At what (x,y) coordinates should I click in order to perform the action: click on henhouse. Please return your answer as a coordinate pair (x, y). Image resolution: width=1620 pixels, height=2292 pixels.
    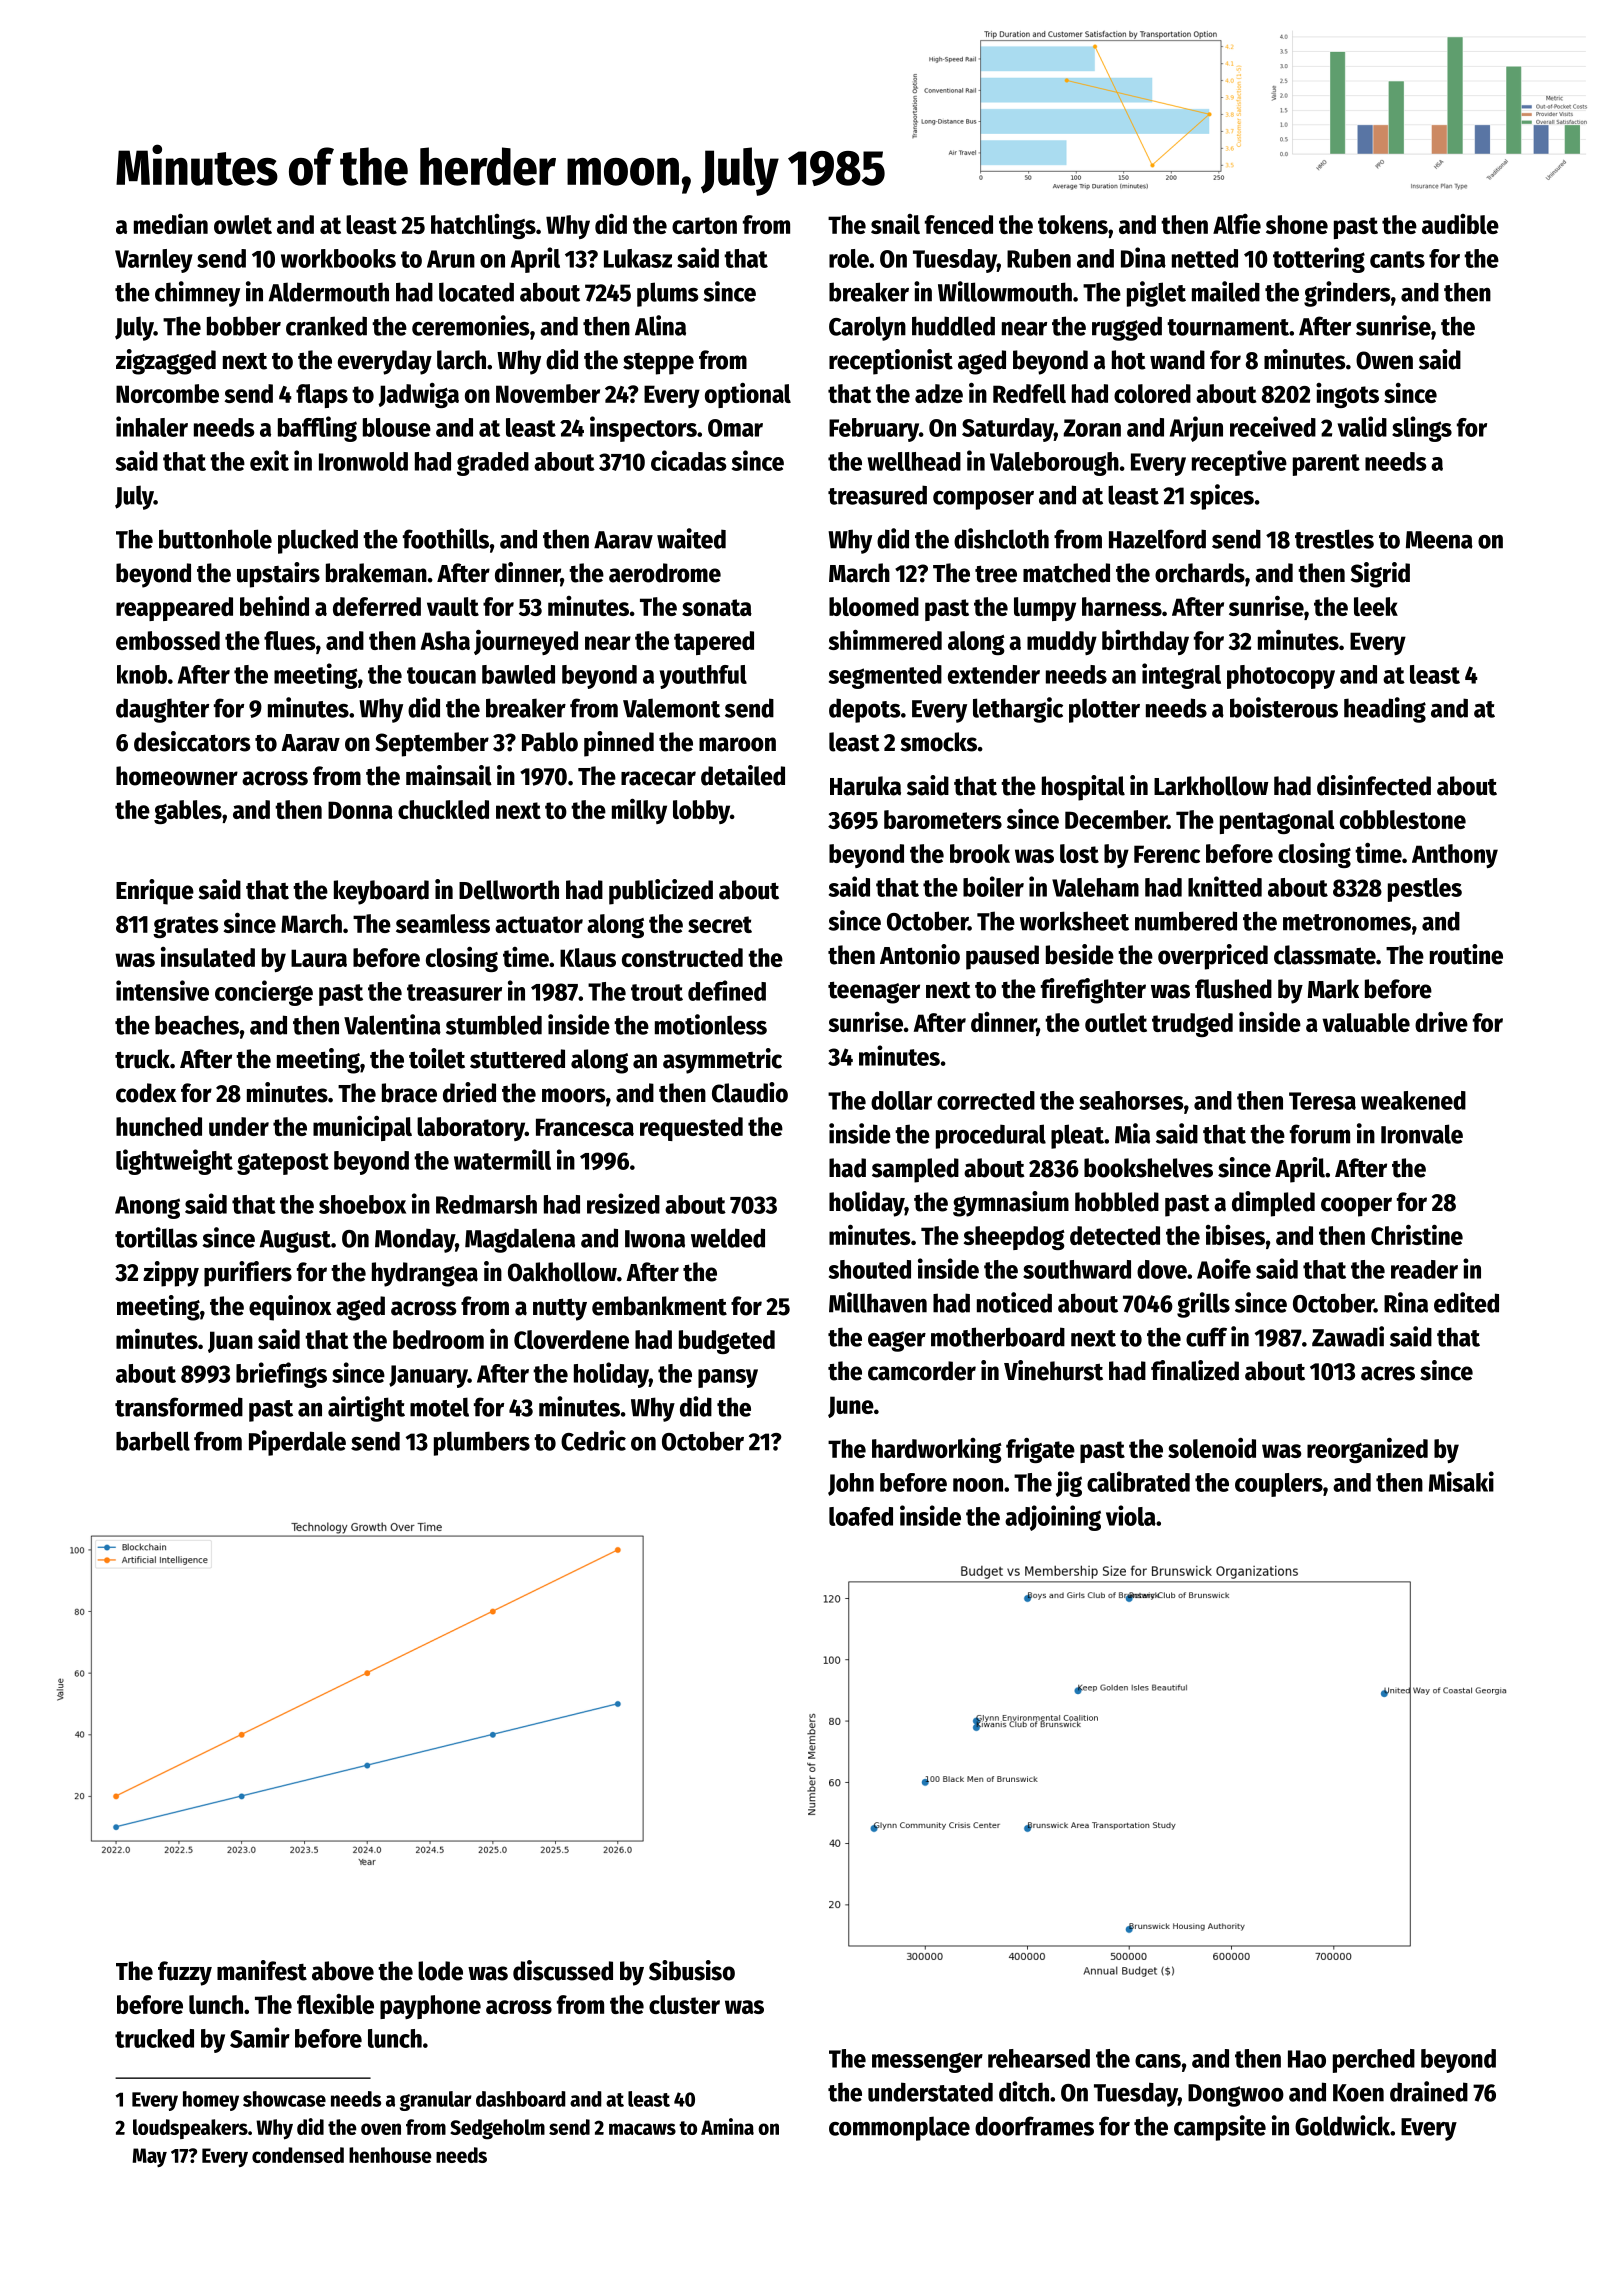
    Looking at the image, I should click on (390, 2155).
